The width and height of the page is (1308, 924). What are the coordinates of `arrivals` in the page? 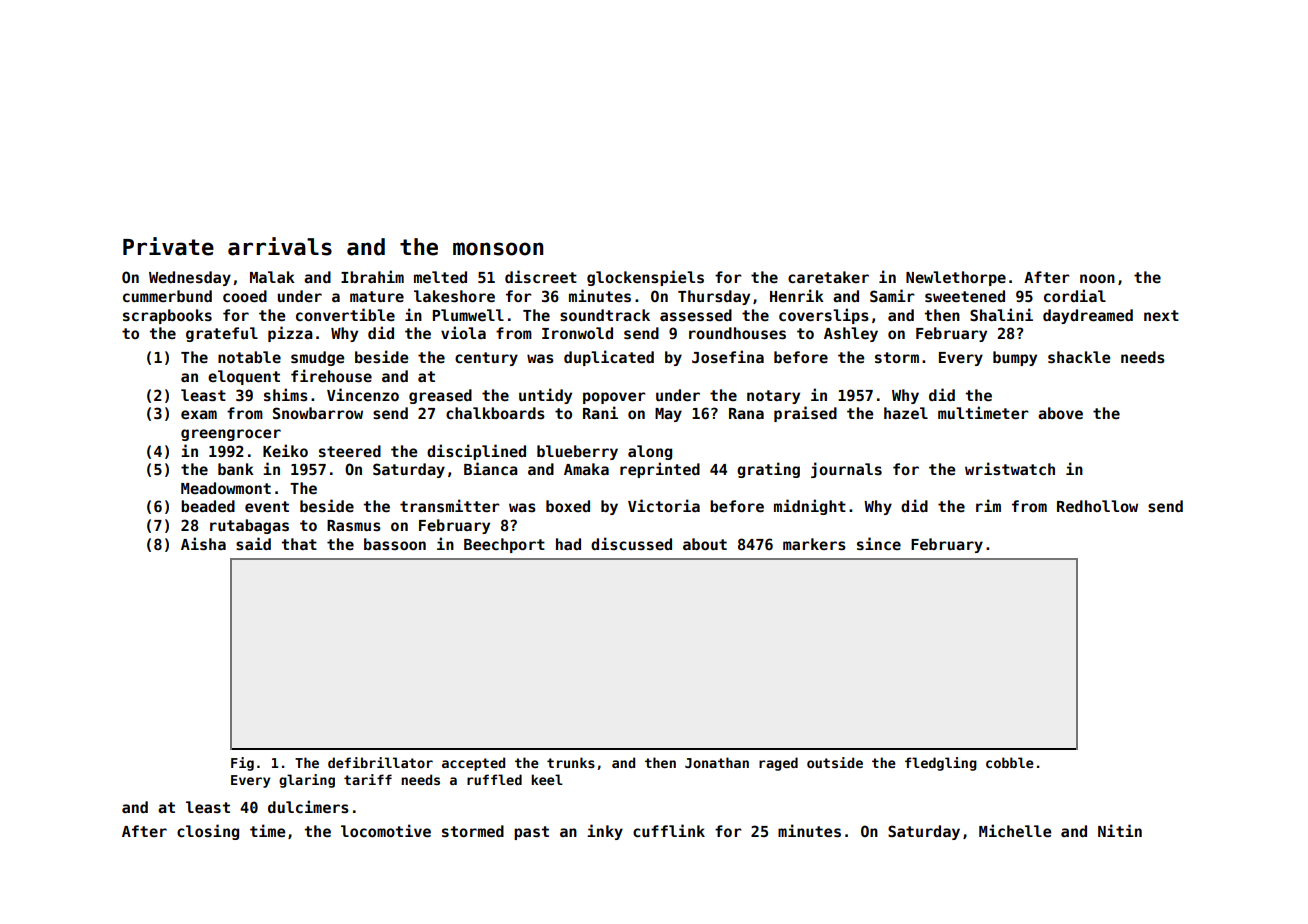 It's located at (280, 246).
